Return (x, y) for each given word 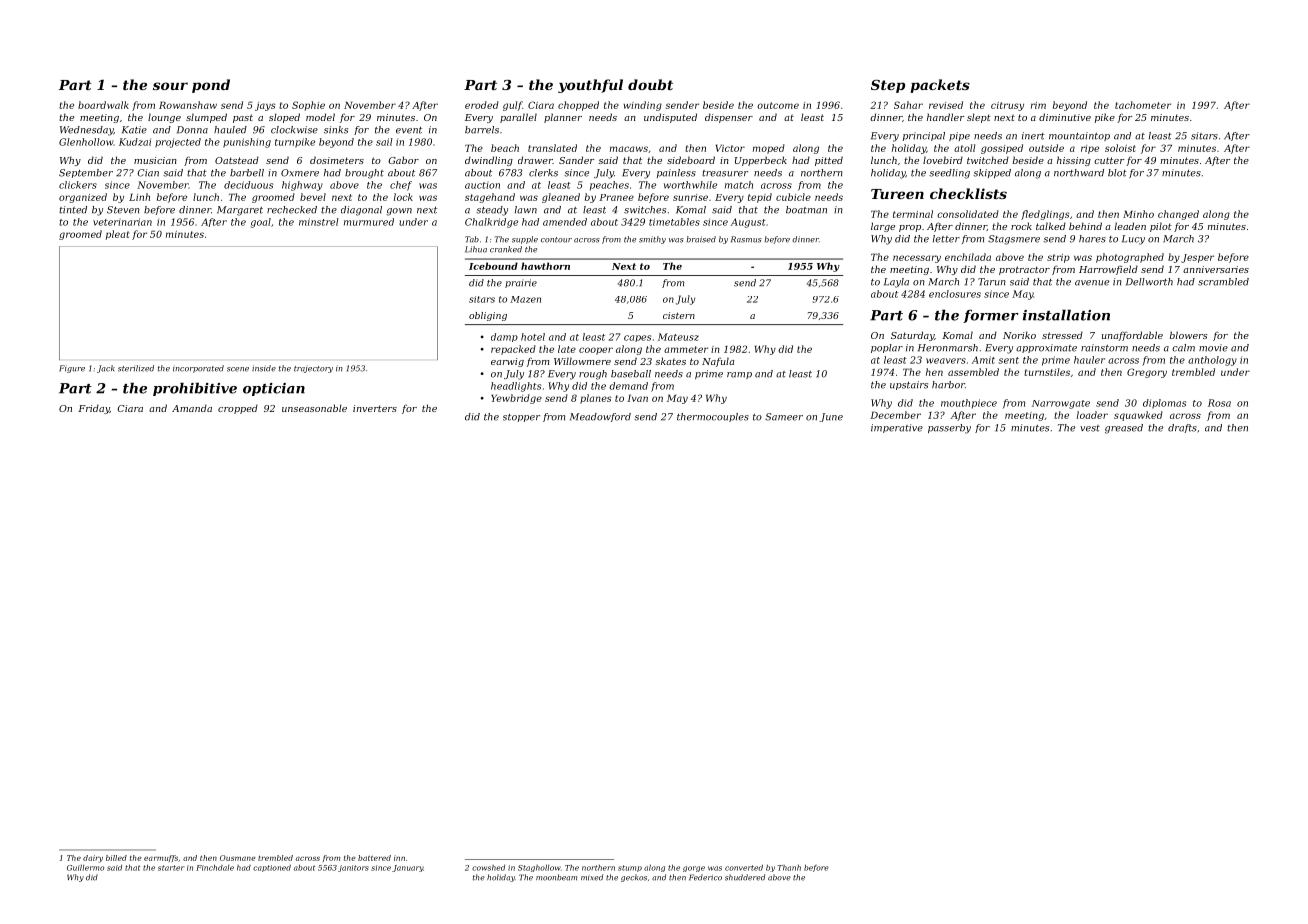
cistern (679, 315)
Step (888, 86)
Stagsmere (1014, 240)
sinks (336, 130)
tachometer (1143, 105)
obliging (488, 316)
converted (744, 867)
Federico (705, 877)
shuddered (745, 877)
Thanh (789, 868)
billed (116, 858)
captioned (272, 868)
